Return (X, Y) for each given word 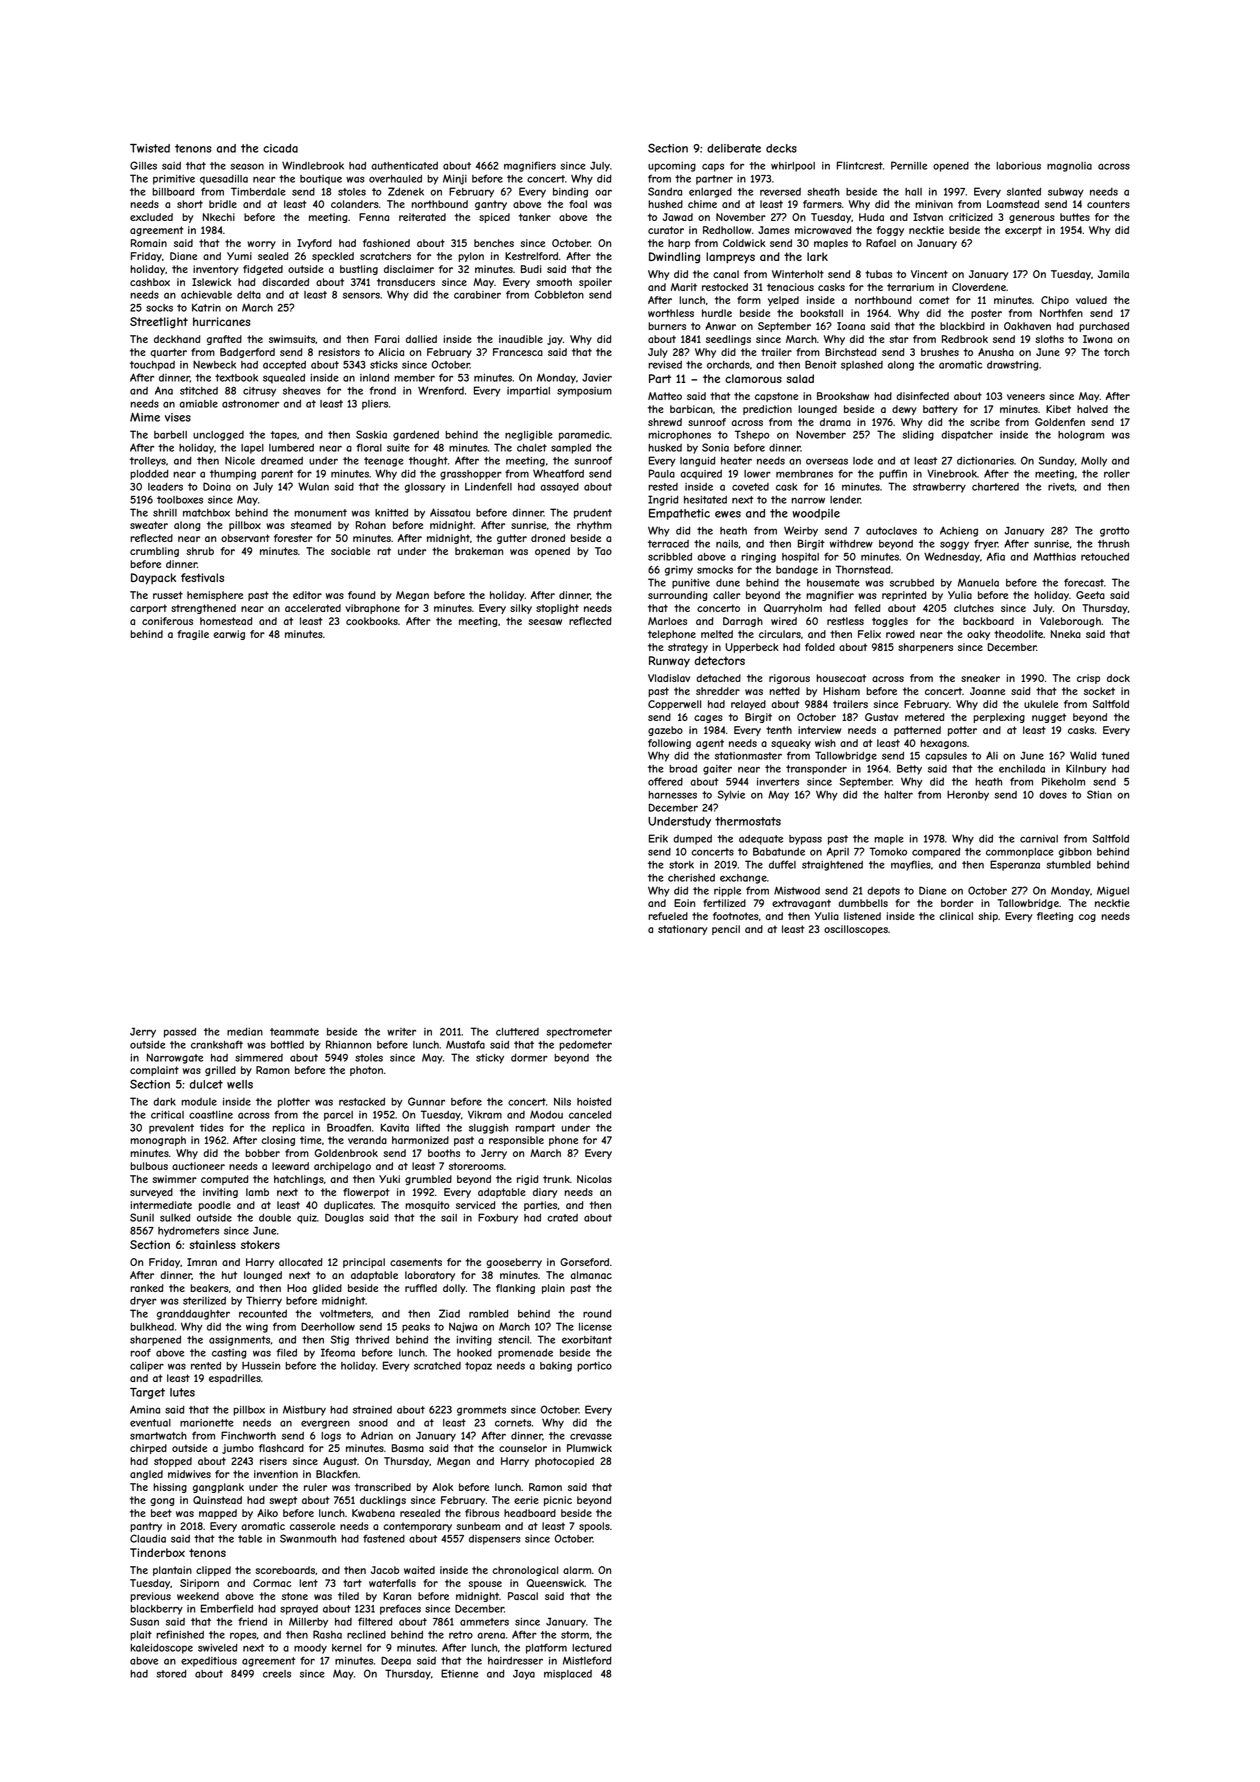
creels (277, 1674)
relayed (748, 705)
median (245, 1032)
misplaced (568, 1675)
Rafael (881, 243)
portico (594, 1367)
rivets (1061, 487)
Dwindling (674, 258)
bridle (223, 204)
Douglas (344, 1218)
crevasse (591, 1436)
